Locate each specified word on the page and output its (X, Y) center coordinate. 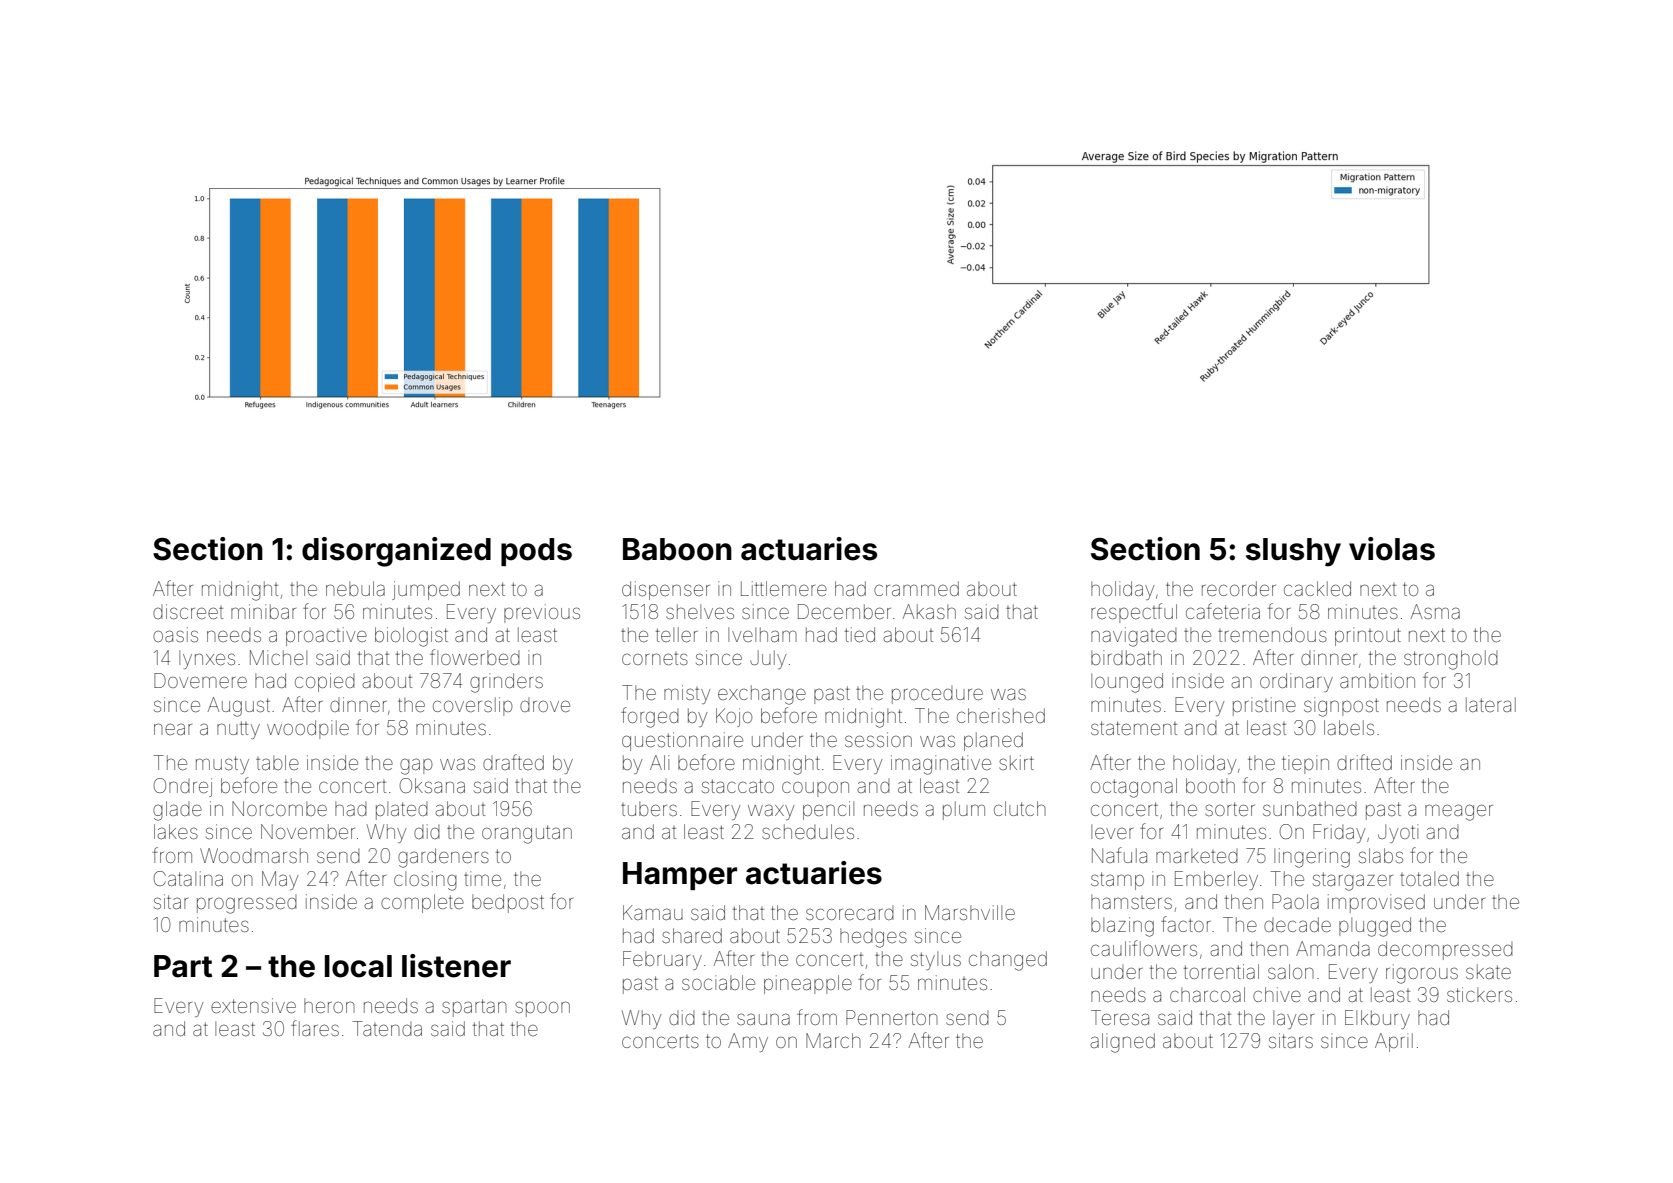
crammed (916, 588)
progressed (247, 904)
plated (402, 810)
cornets (655, 658)
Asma (1435, 611)
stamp (1117, 881)
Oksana (432, 785)
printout (1368, 636)
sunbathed (1310, 808)
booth (1210, 785)
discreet (188, 611)
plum (964, 810)
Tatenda (387, 1028)
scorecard (850, 913)
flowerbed (475, 657)
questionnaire (682, 741)
